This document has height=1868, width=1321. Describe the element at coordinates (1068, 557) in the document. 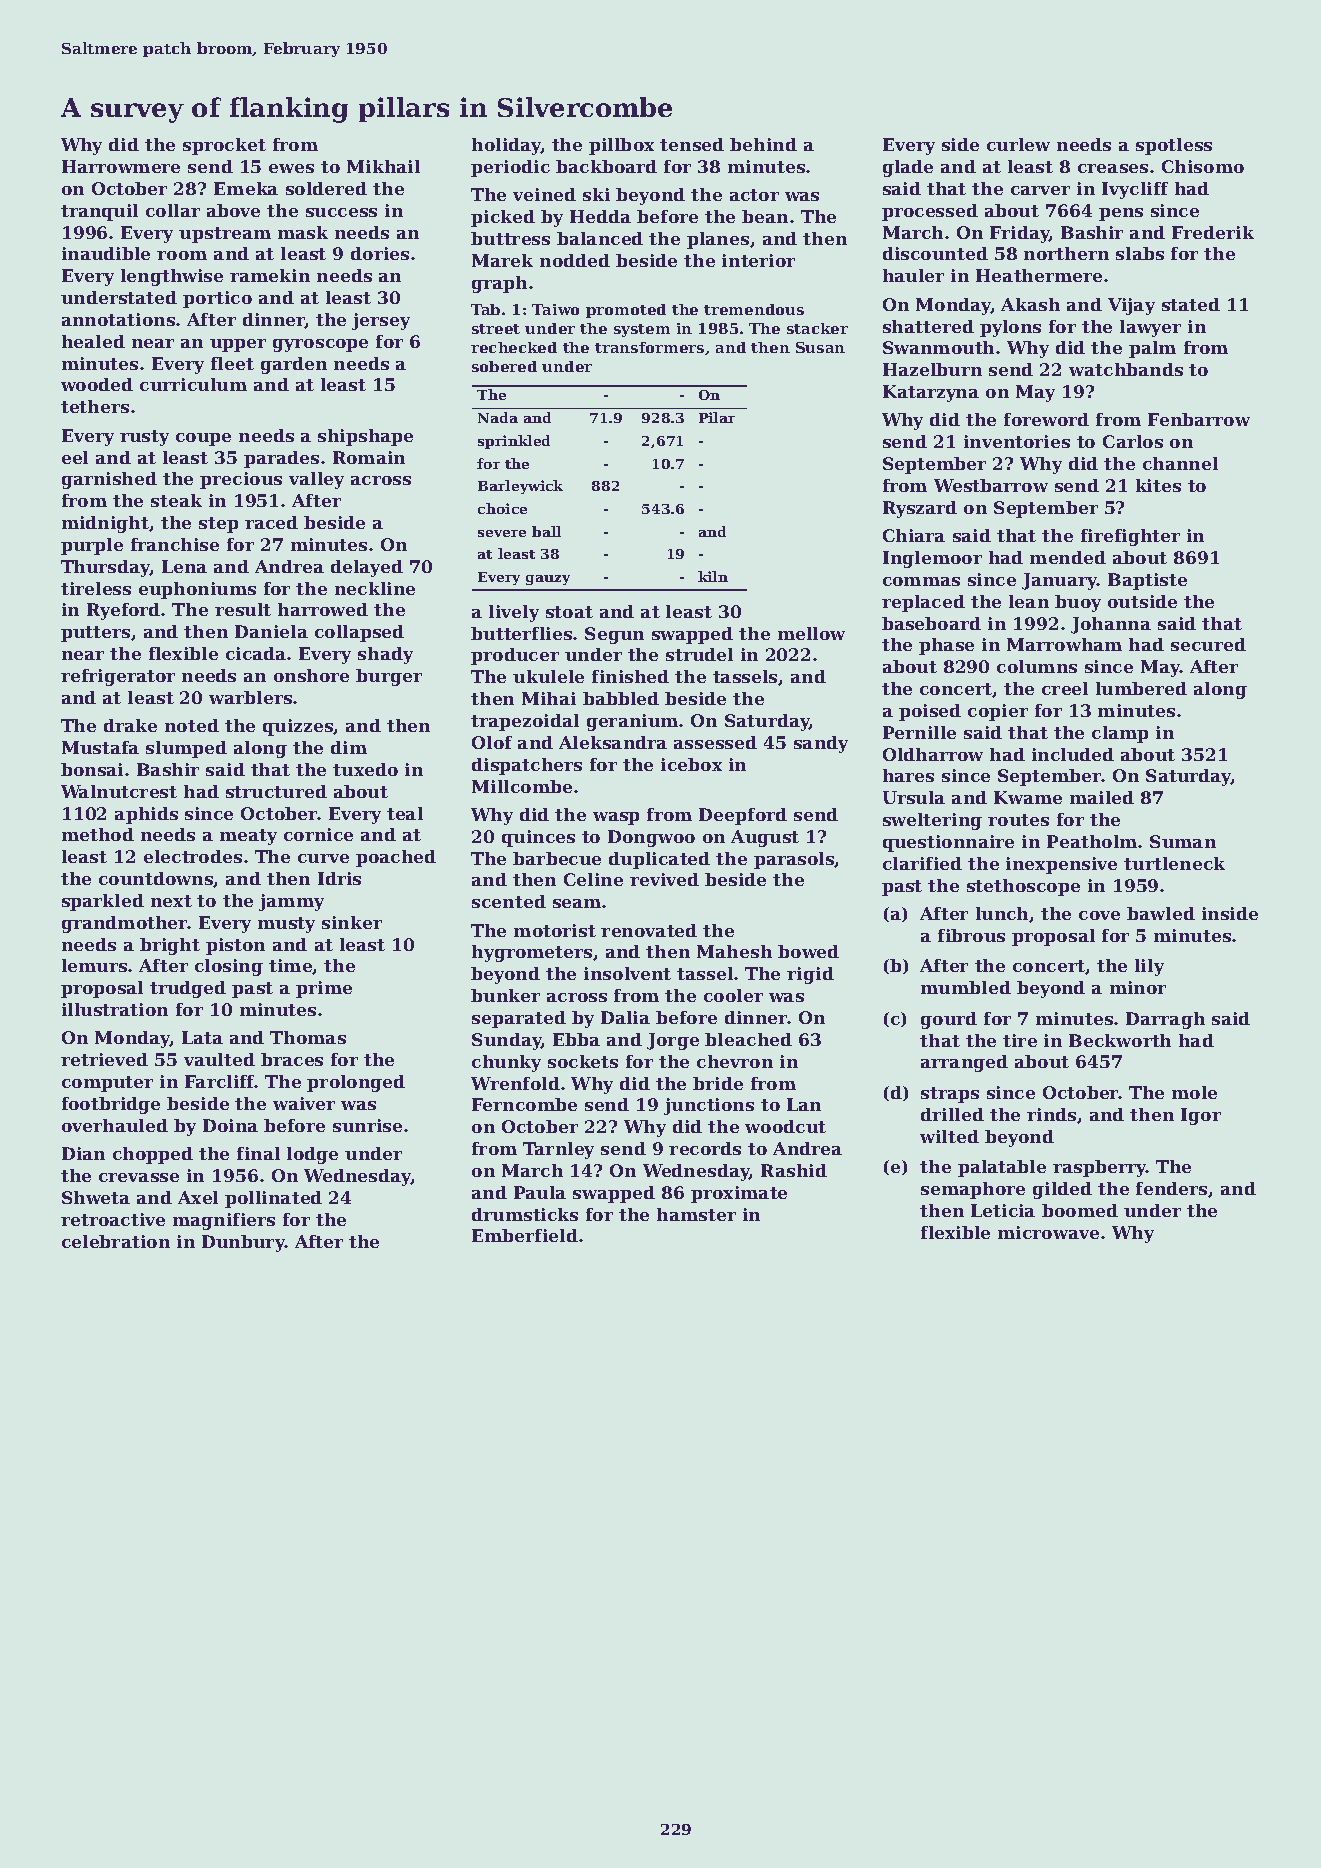

I see `mended` at that location.
